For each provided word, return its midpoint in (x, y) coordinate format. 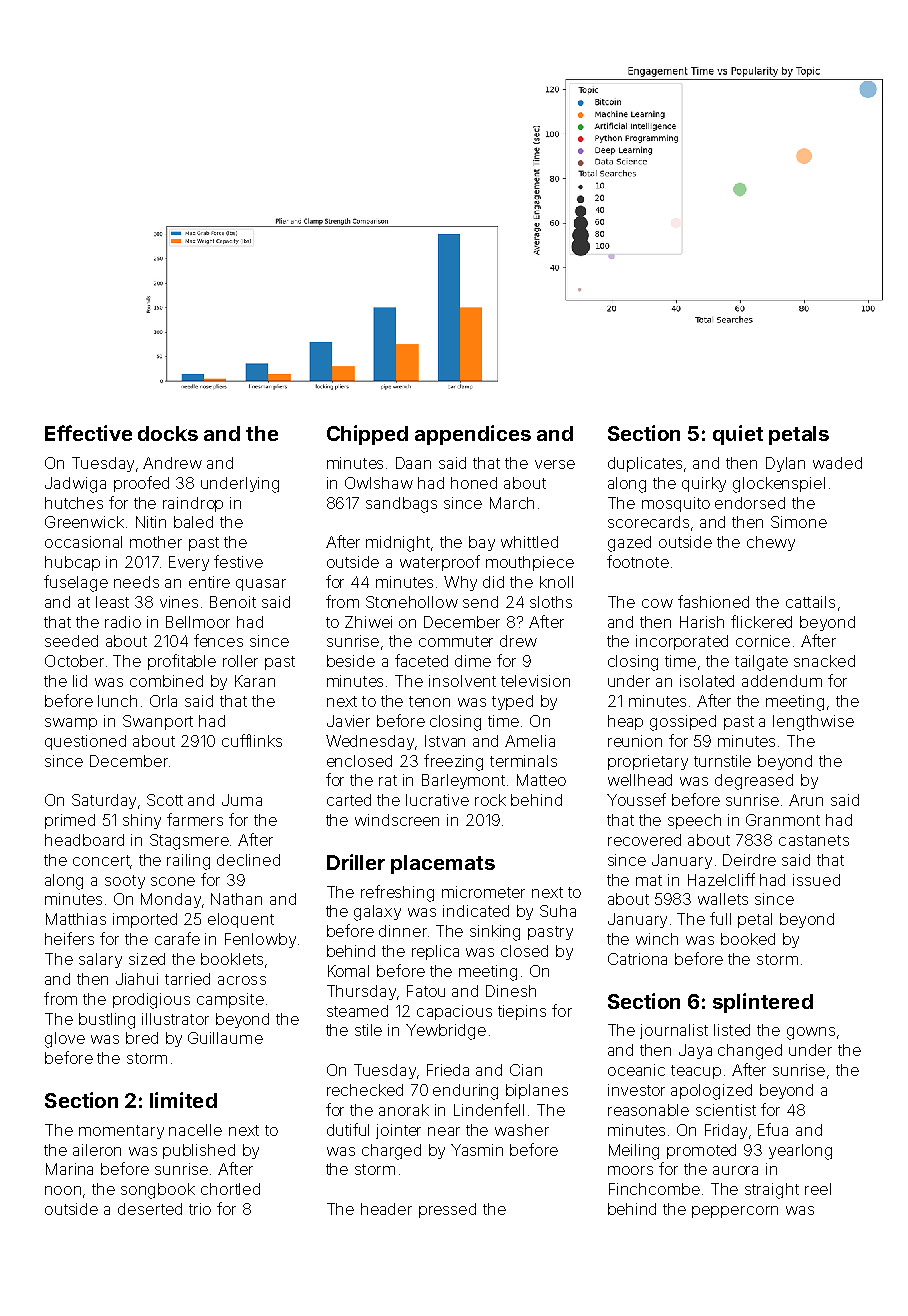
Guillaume (225, 1038)
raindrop (193, 504)
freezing (453, 762)
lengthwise (813, 723)
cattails (810, 602)
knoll (556, 582)
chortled (230, 1189)
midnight (398, 544)
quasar (261, 585)
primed (70, 821)
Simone (799, 522)
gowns (811, 1033)
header (386, 1209)
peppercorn (735, 1212)
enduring (465, 1092)
